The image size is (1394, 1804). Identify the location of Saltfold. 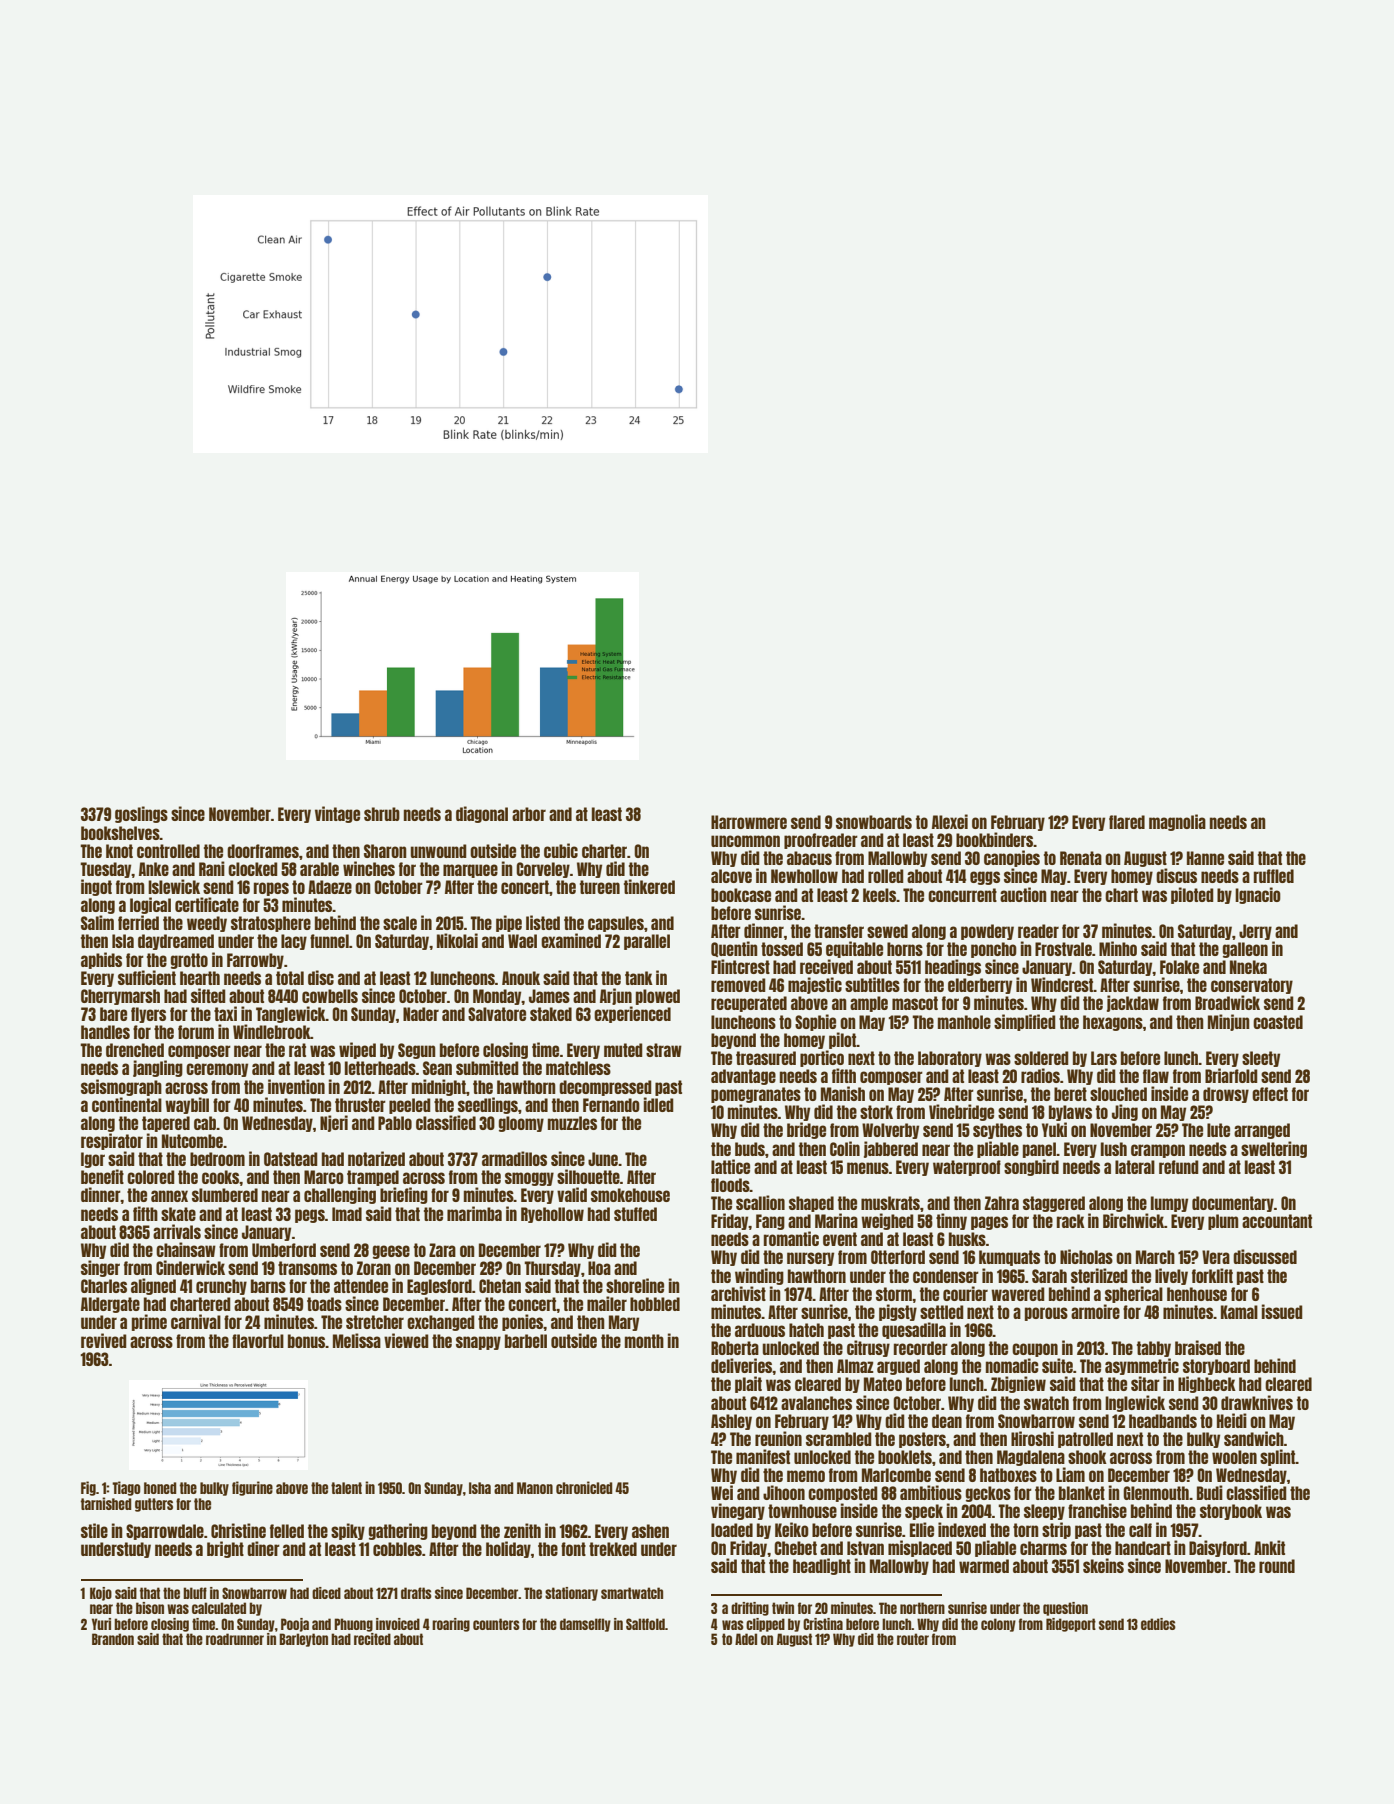
(645, 1624).
